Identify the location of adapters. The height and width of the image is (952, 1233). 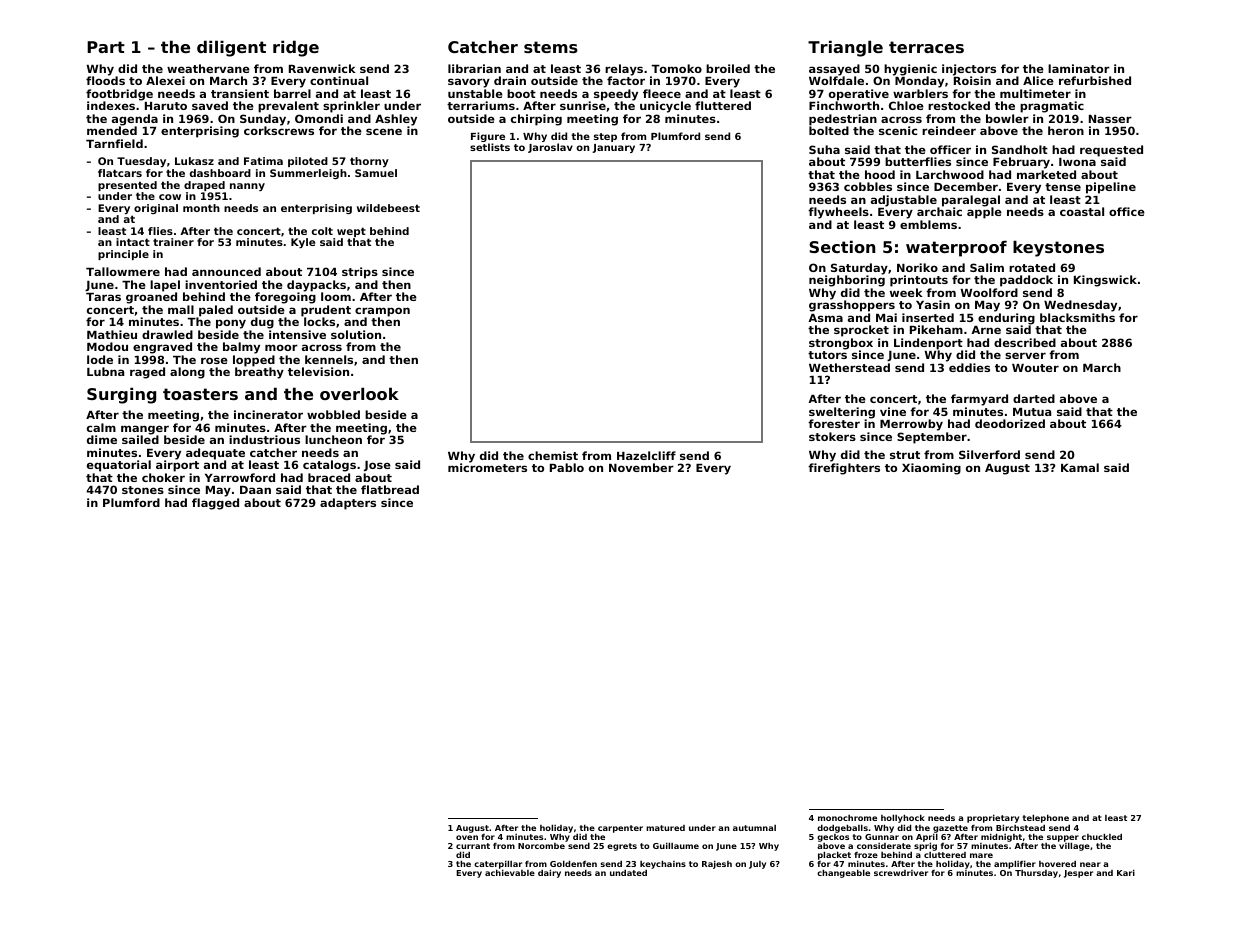
(348, 504).
